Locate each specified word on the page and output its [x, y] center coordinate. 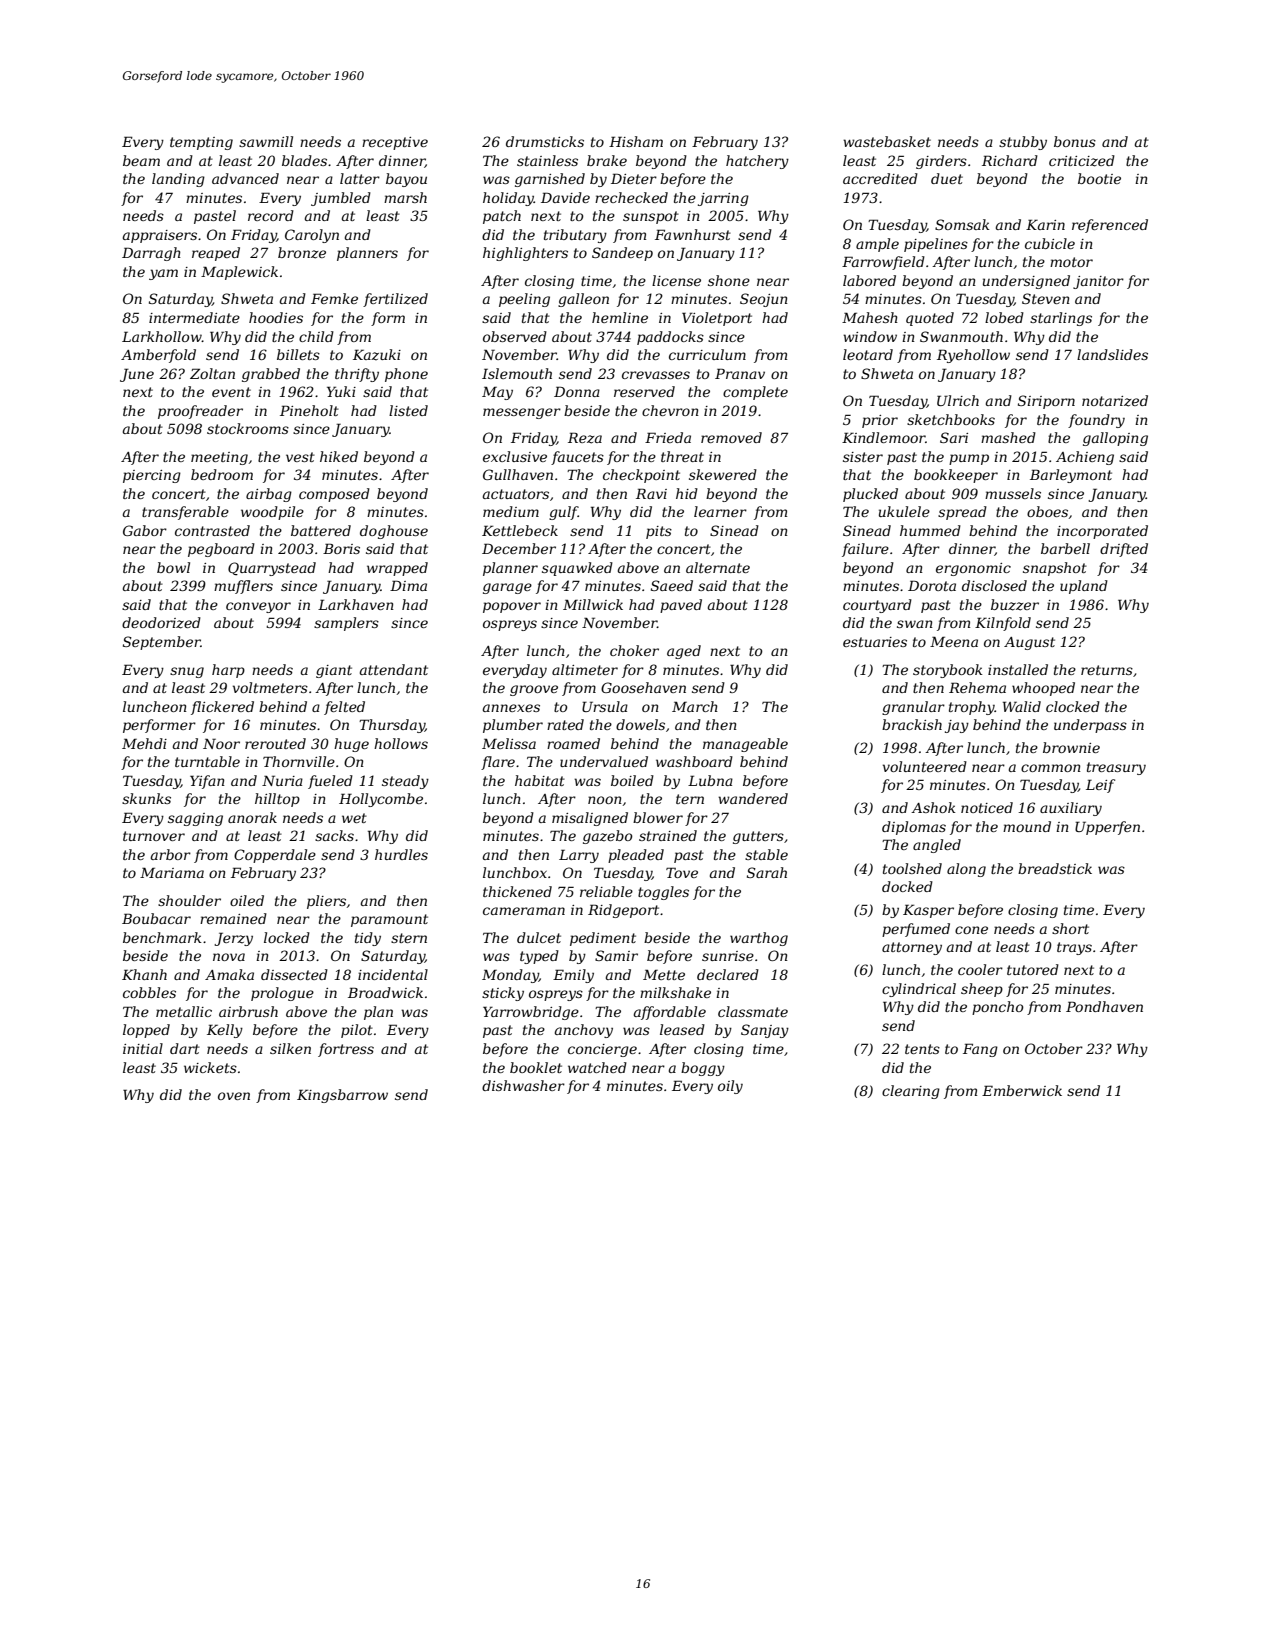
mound [1027, 826]
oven [234, 1096]
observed [515, 336]
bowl [173, 567]
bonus [1075, 141]
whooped [1043, 689]
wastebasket [887, 141]
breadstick [1055, 868]
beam [141, 160]
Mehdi [144, 743]
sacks [334, 835]
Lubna [710, 780]
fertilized [395, 300]
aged [684, 652]
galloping [1115, 439]
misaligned [590, 819]
